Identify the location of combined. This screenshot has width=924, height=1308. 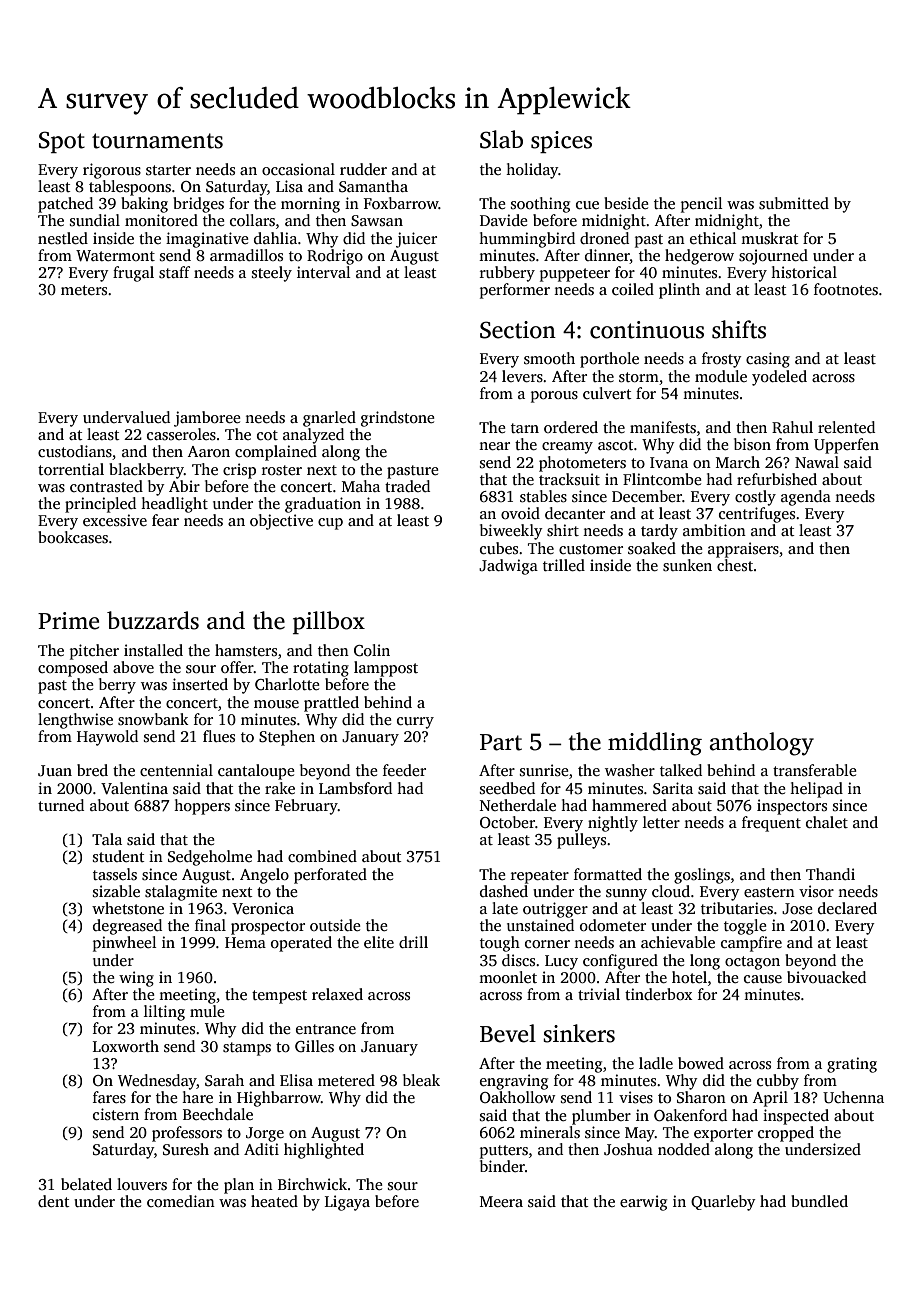
(322, 856).
